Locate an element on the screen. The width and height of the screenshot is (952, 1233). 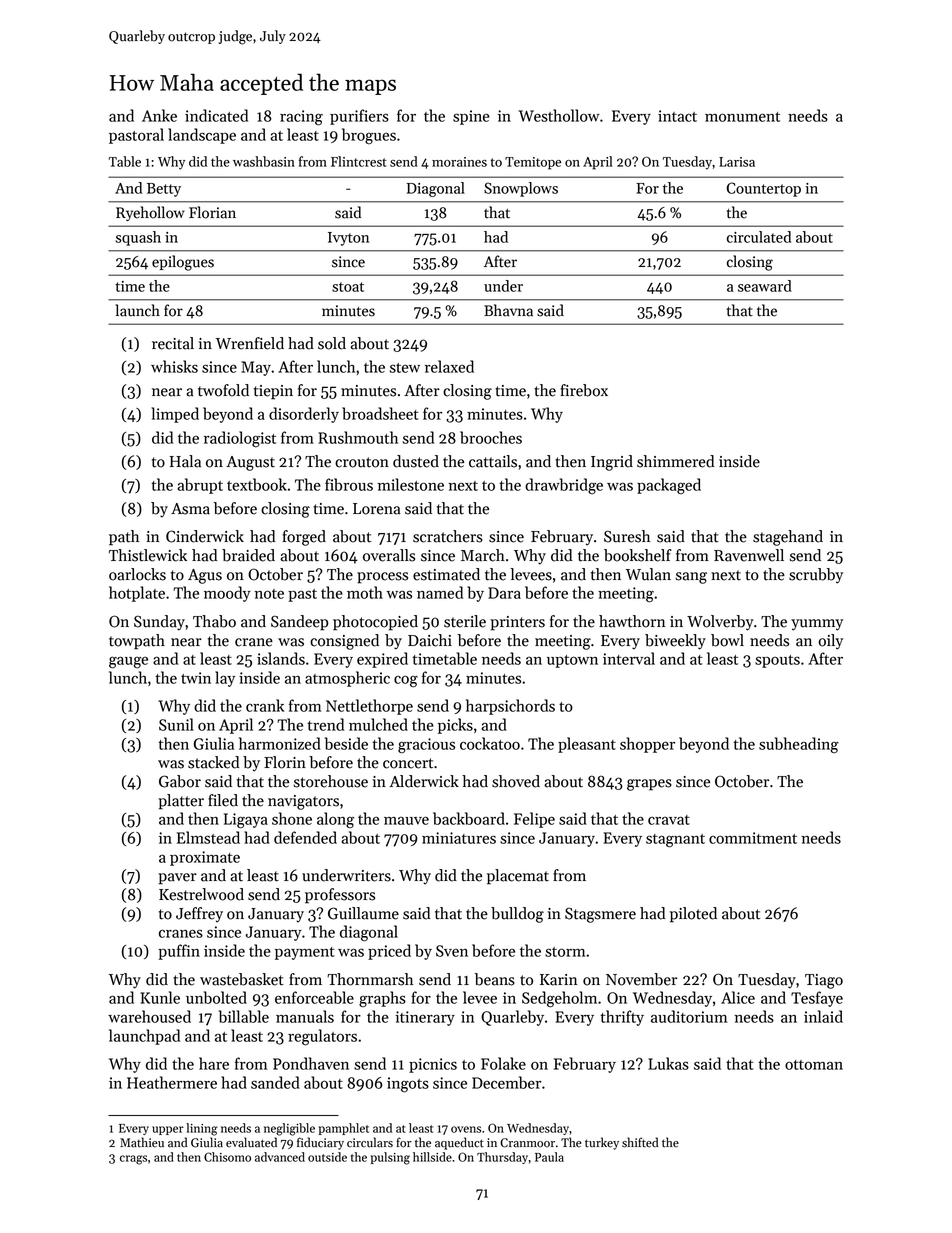
Ravenwell is located at coordinates (749, 555).
